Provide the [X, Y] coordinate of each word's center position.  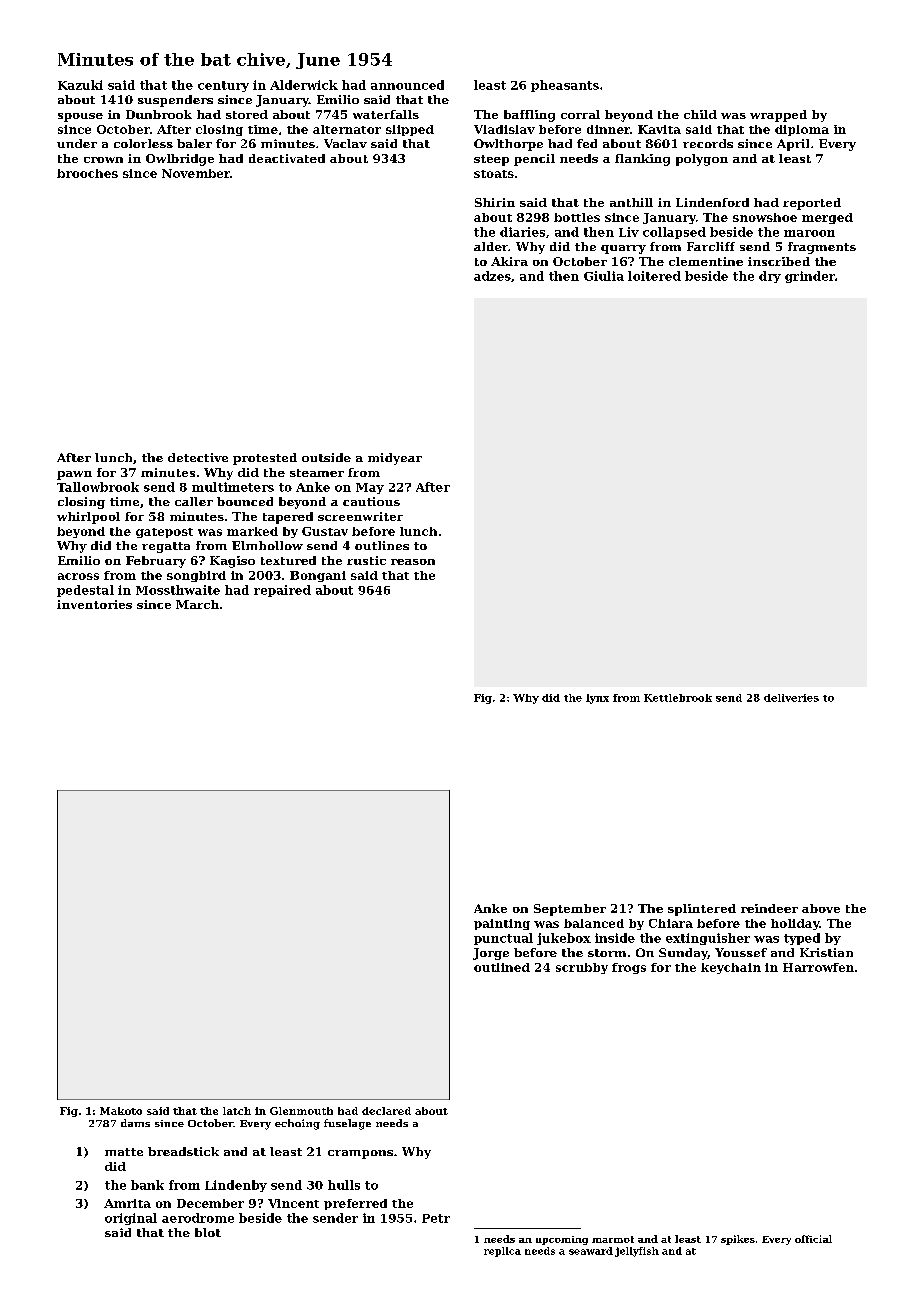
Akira [509, 261]
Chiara [671, 923]
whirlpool [88, 518]
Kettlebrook [678, 698]
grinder [810, 277]
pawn [74, 475]
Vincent [293, 1203]
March [197, 604]
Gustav [325, 531]
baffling [529, 116]
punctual [503, 939]
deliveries [791, 698]
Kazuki [80, 85]
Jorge [491, 954]
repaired [282, 591]
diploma [802, 130]
